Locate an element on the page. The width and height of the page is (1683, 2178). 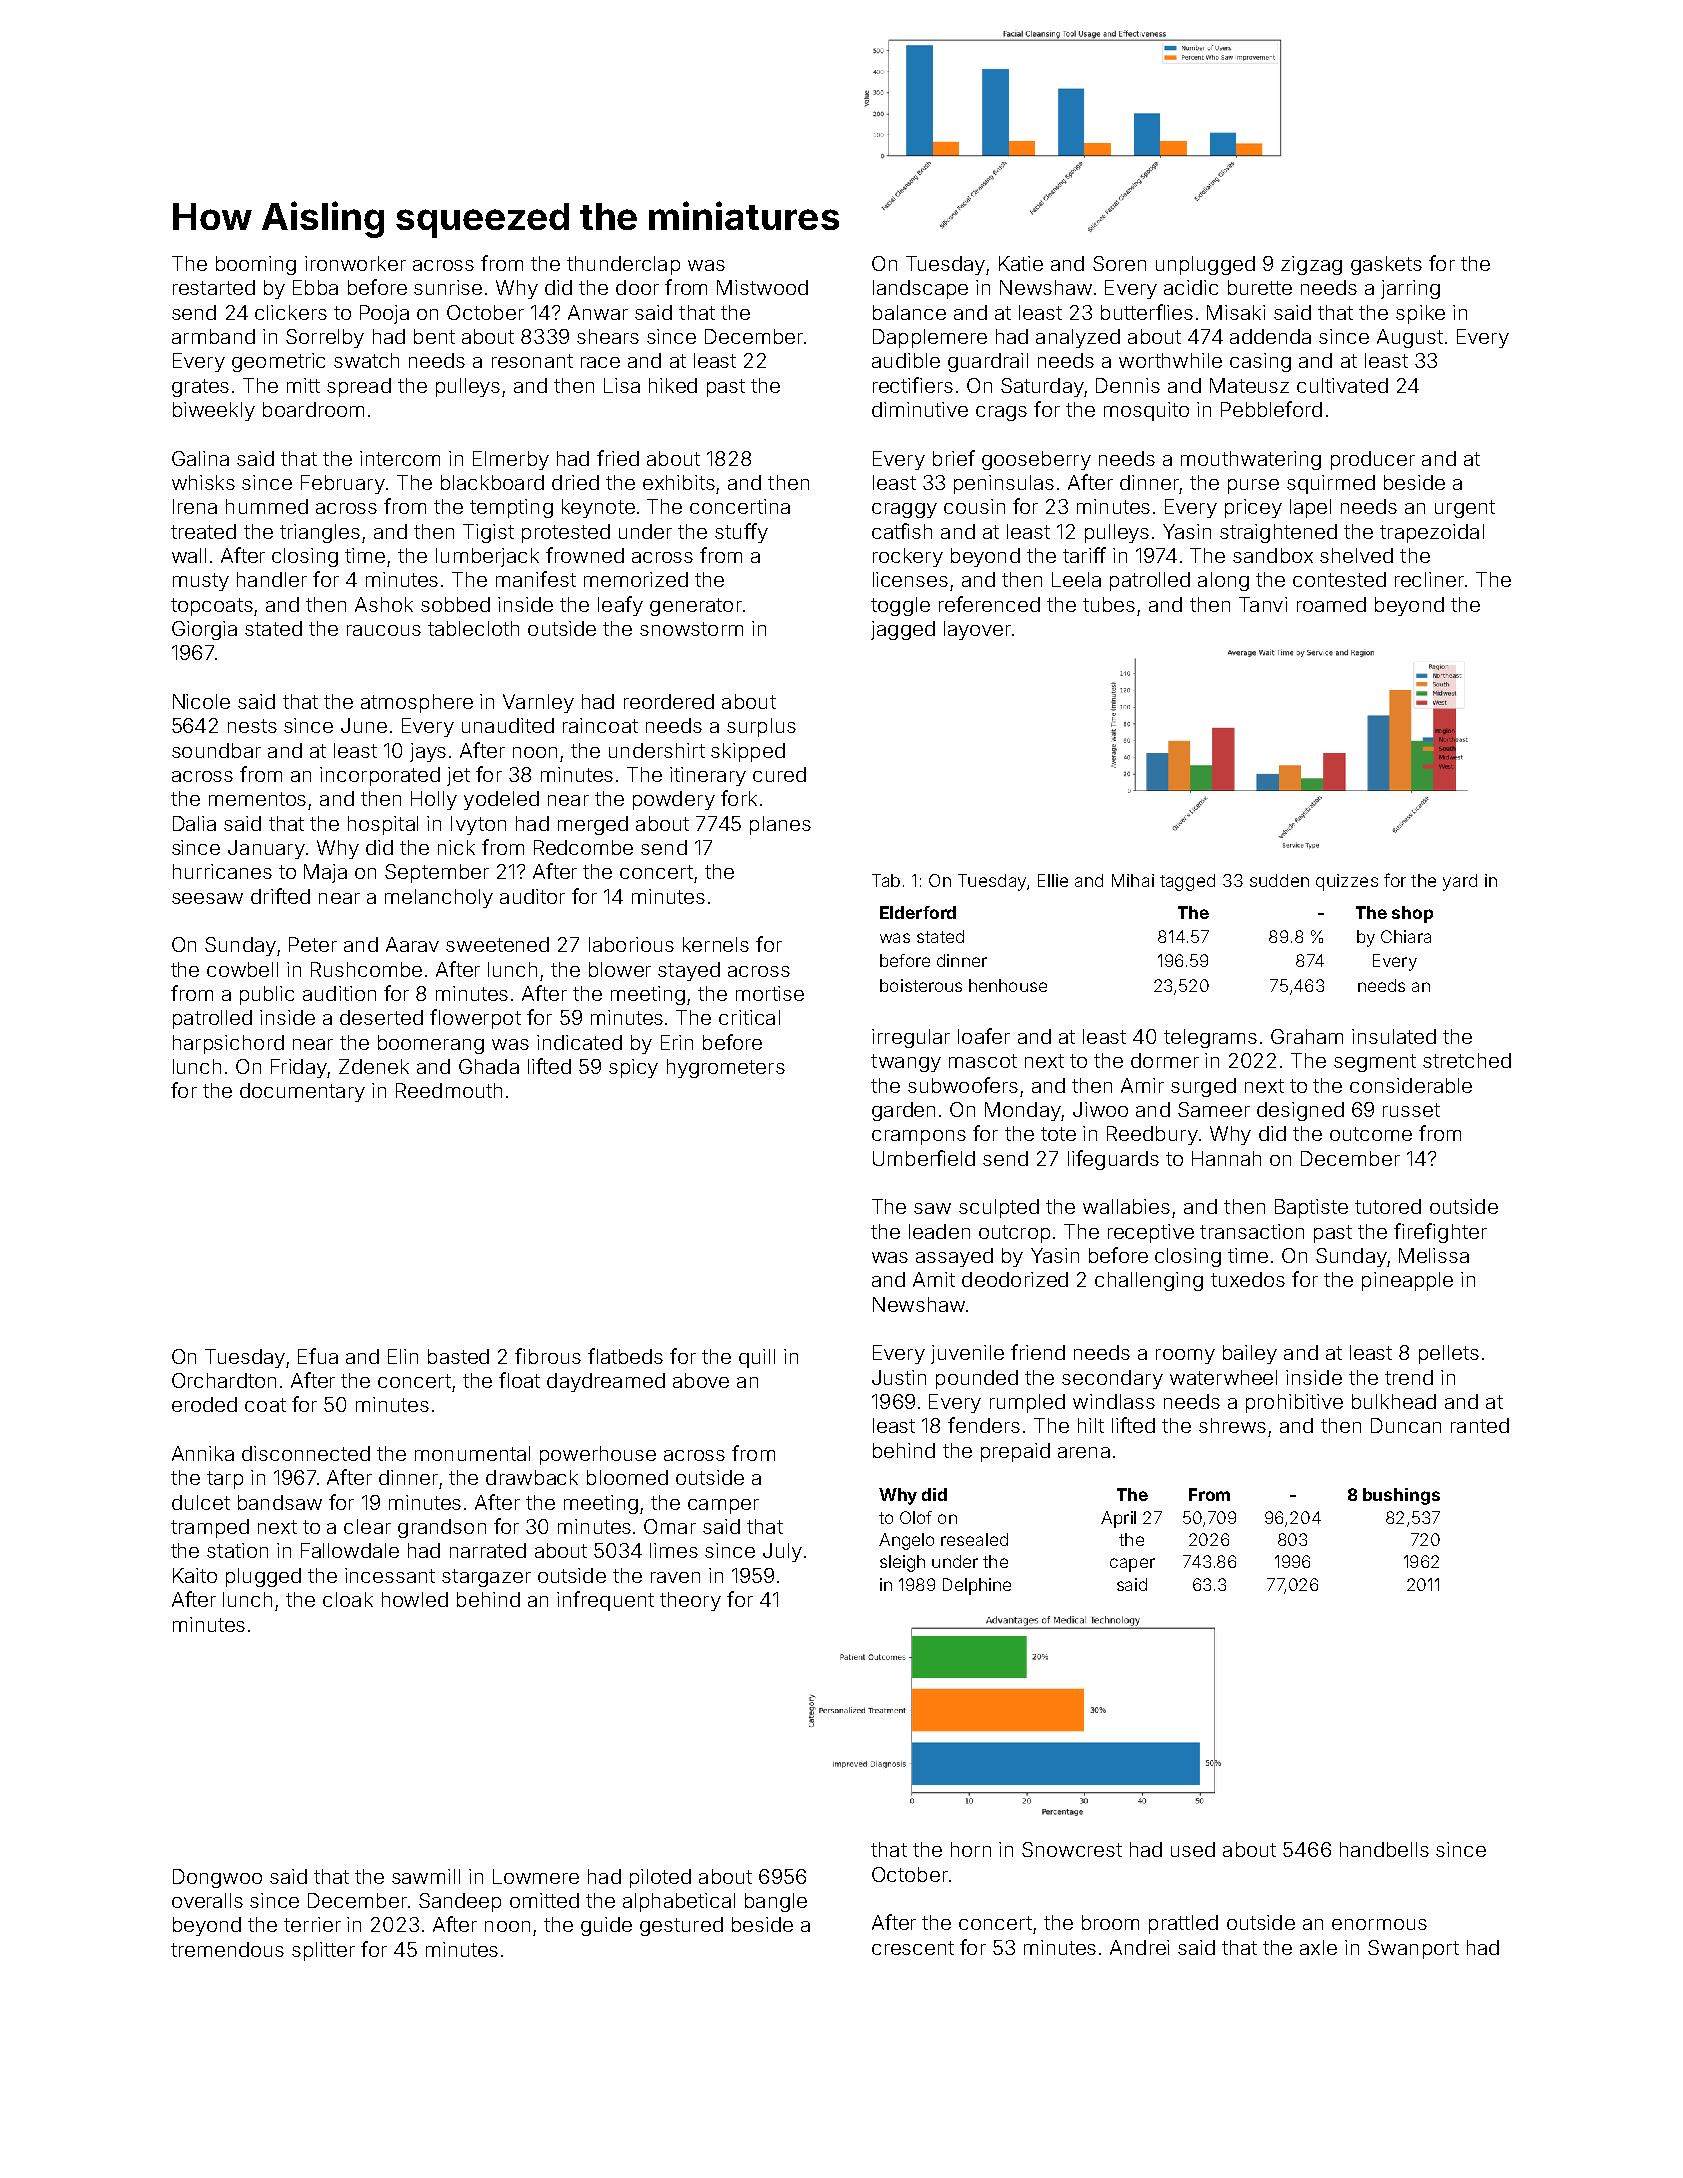
caper is located at coordinates (1132, 1565).
